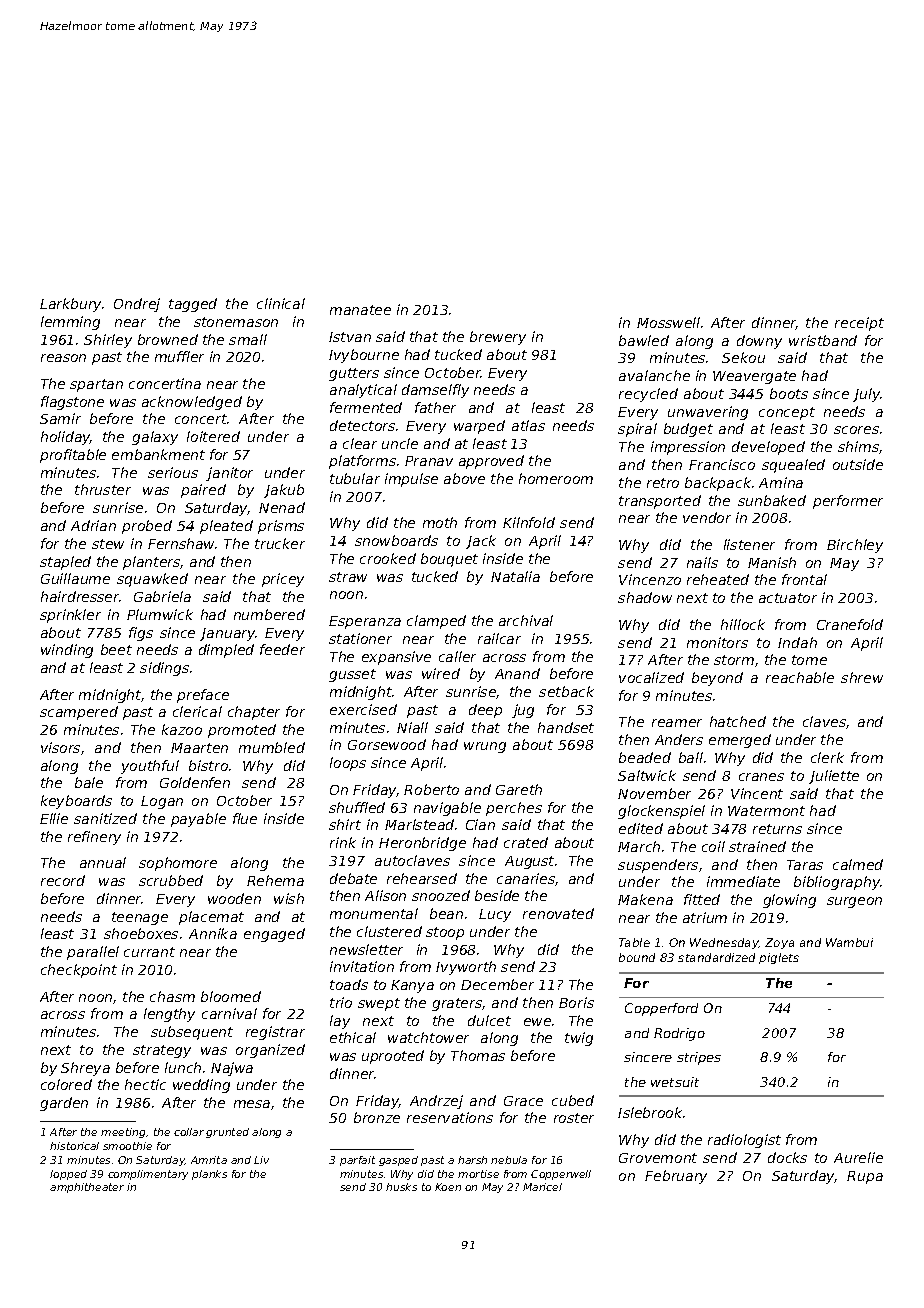 The width and height of the screenshot is (924, 1308). Describe the element at coordinates (229, 474) in the screenshot. I see `janitor` at that location.
